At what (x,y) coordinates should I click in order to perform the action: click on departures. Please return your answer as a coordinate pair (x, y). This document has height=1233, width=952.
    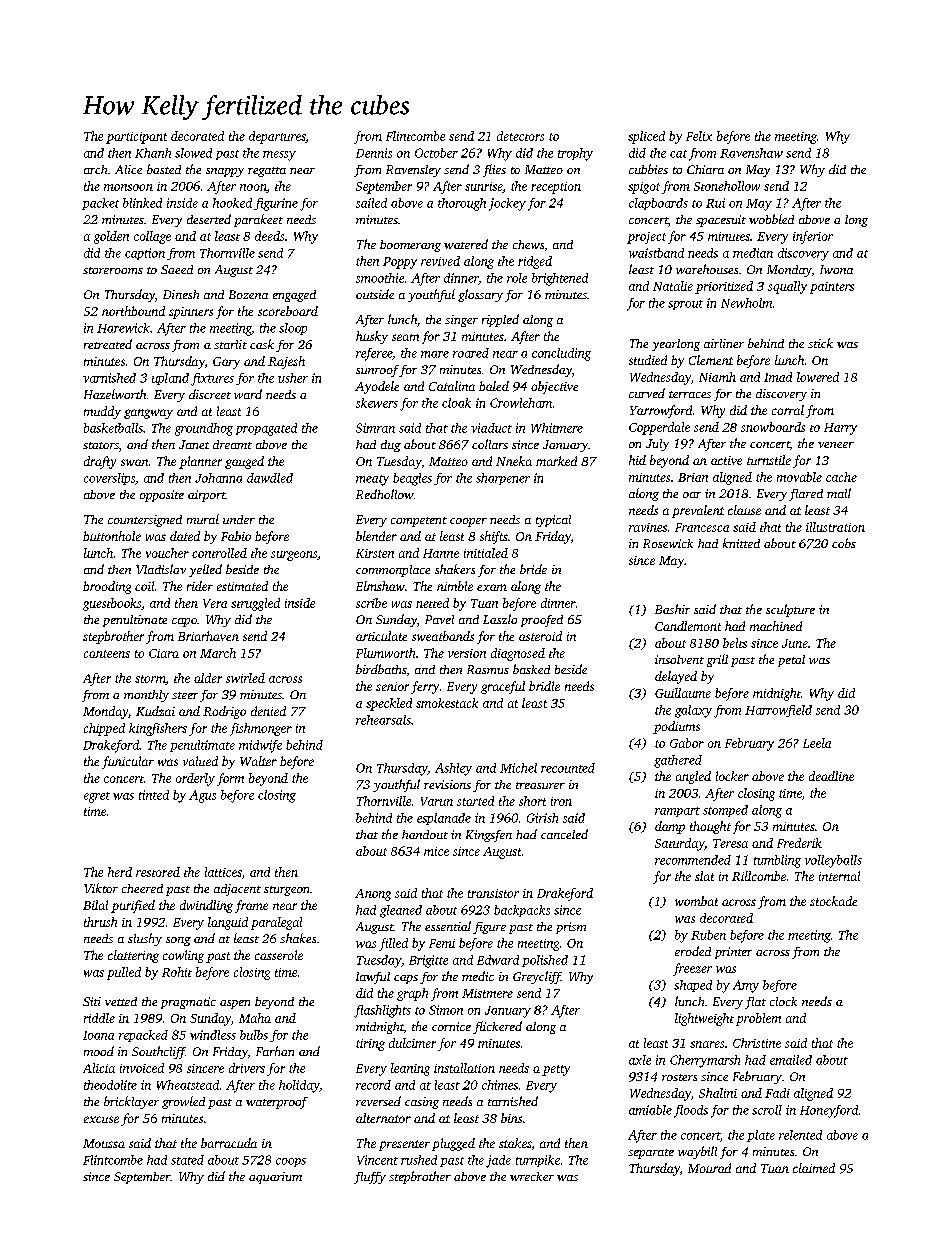
    Looking at the image, I should click on (277, 137).
